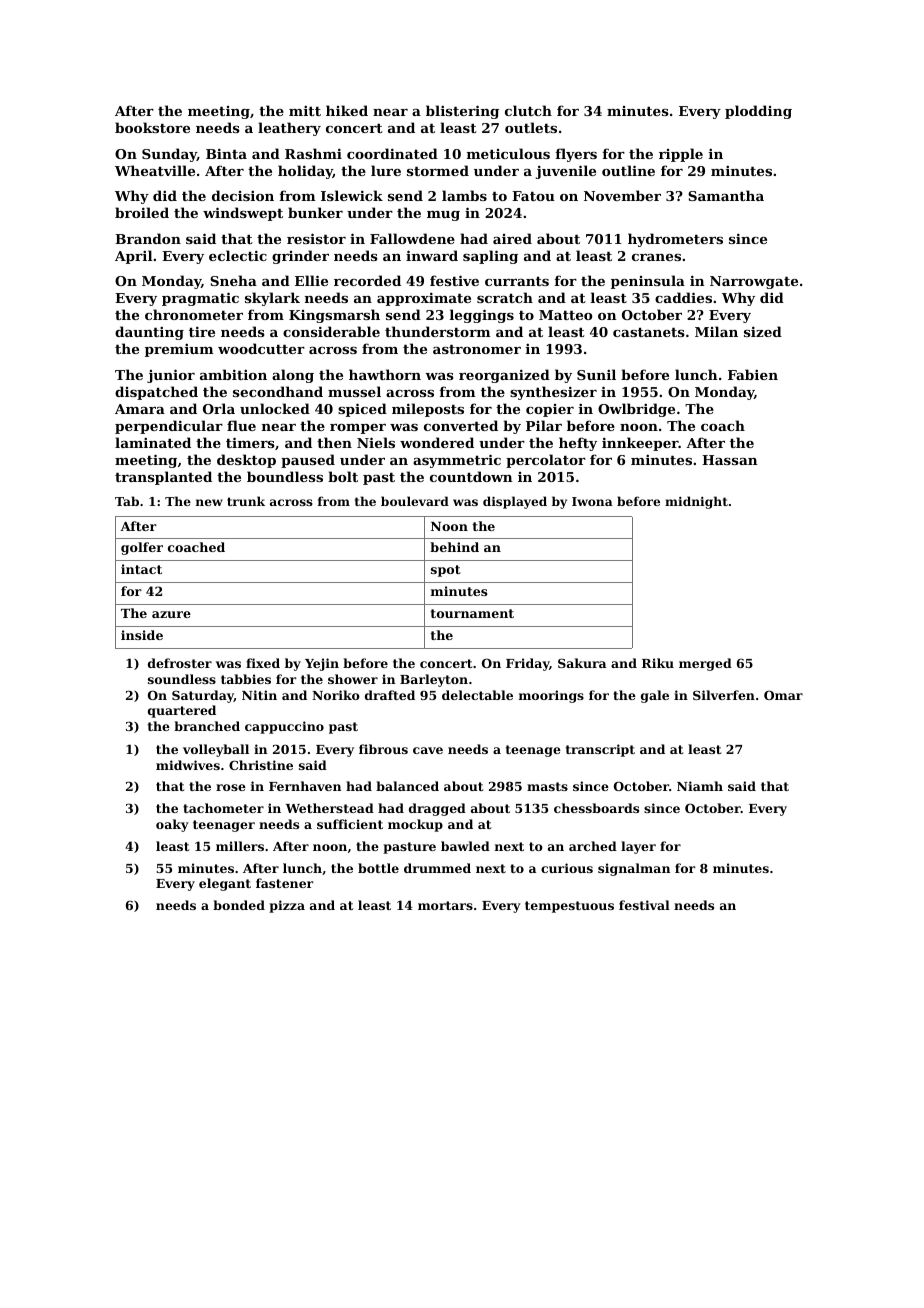  What do you see at coordinates (729, 460) in the image?
I see `Hassan` at bounding box center [729, 460].
